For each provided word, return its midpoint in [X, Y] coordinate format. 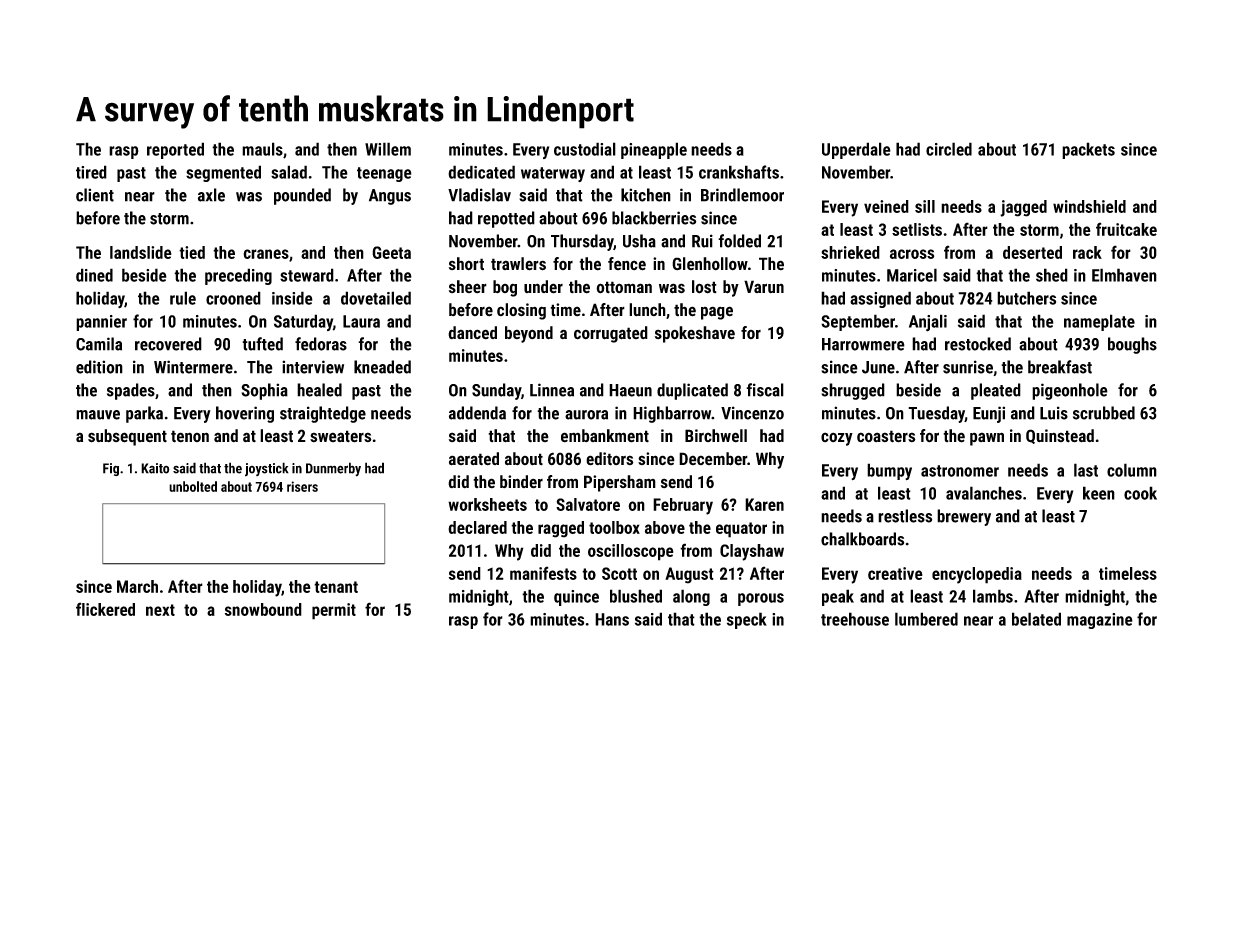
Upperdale [856, 150]
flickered [105, 609]
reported [175, 150]
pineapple [654, 150]
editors [610, 459]
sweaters [341, 436]
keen [1099, 493]
